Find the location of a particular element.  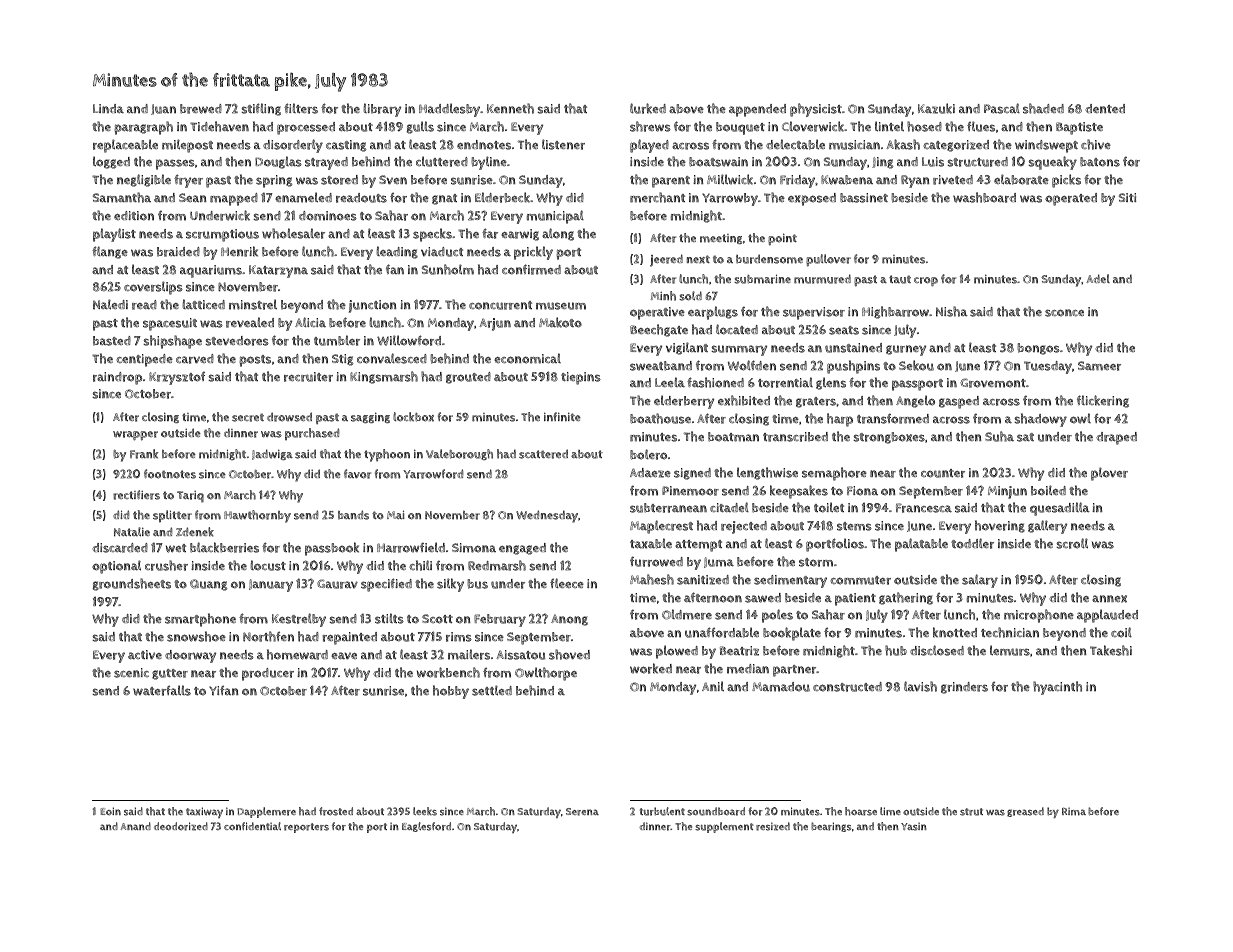

Juan is located at coordinates (163, 109).
